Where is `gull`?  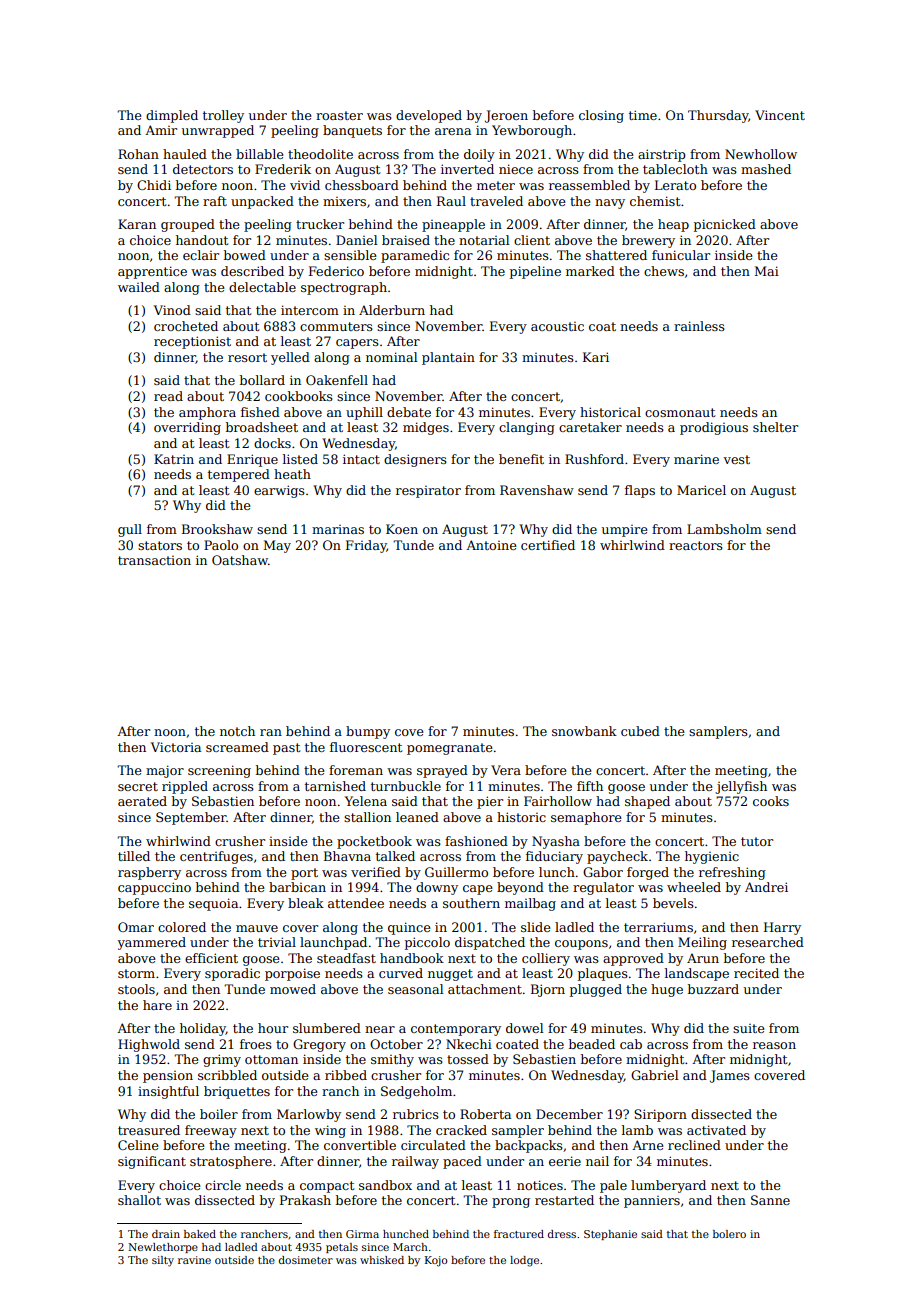 gull is located at coordinates (130, 530).
